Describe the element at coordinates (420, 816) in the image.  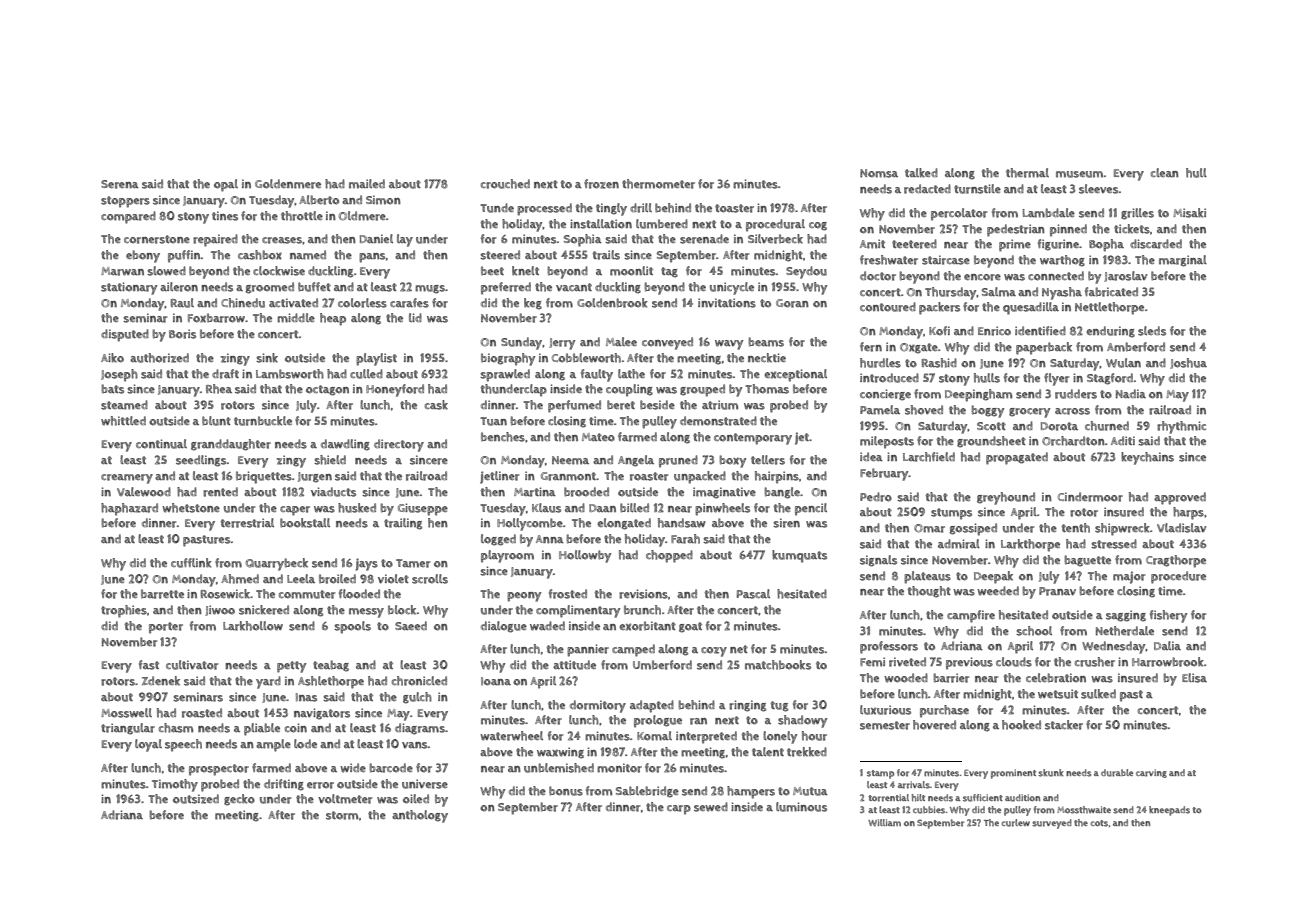
I see `anthology` at that location.
